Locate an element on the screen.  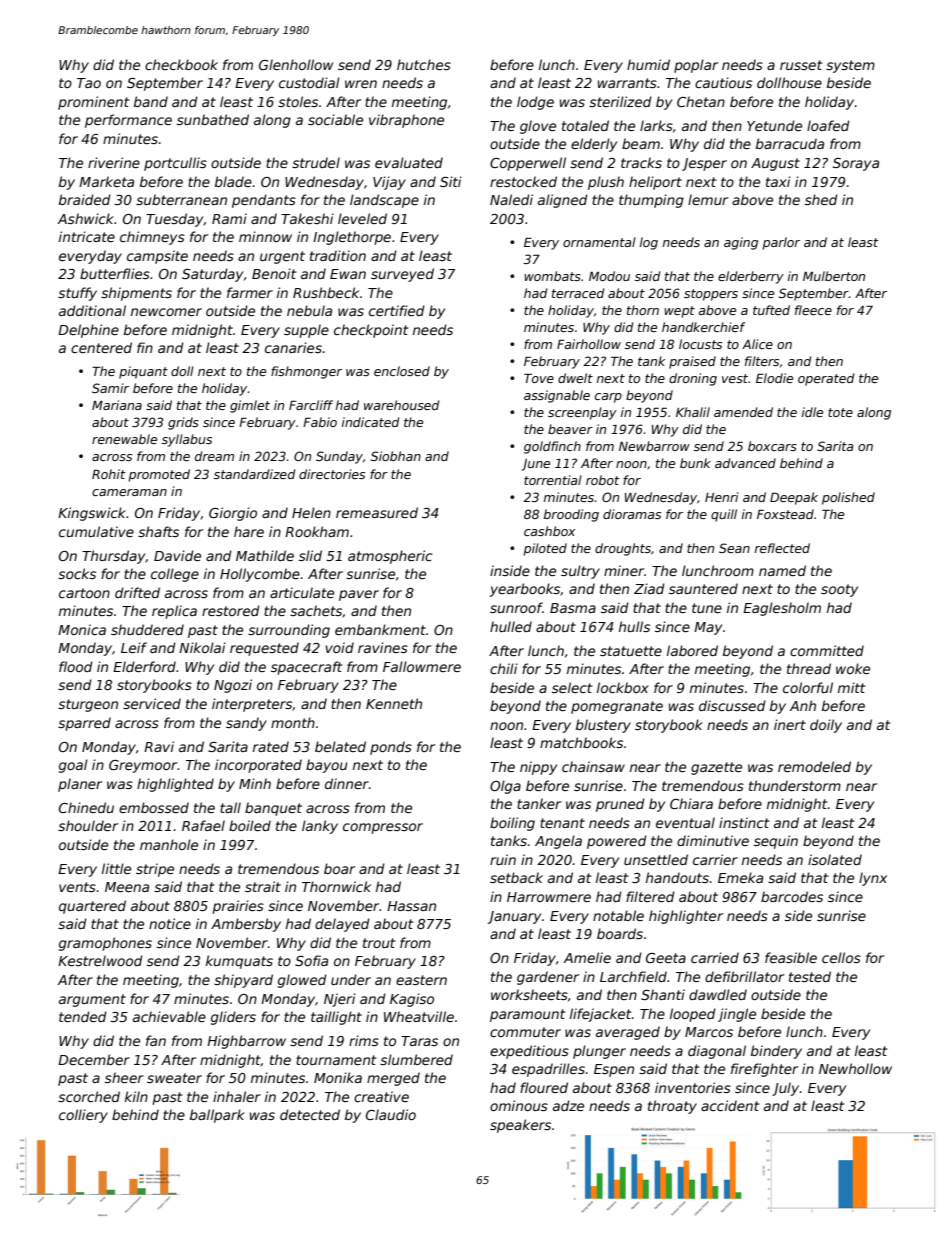
lynx is located at coordinates (873, 879).
